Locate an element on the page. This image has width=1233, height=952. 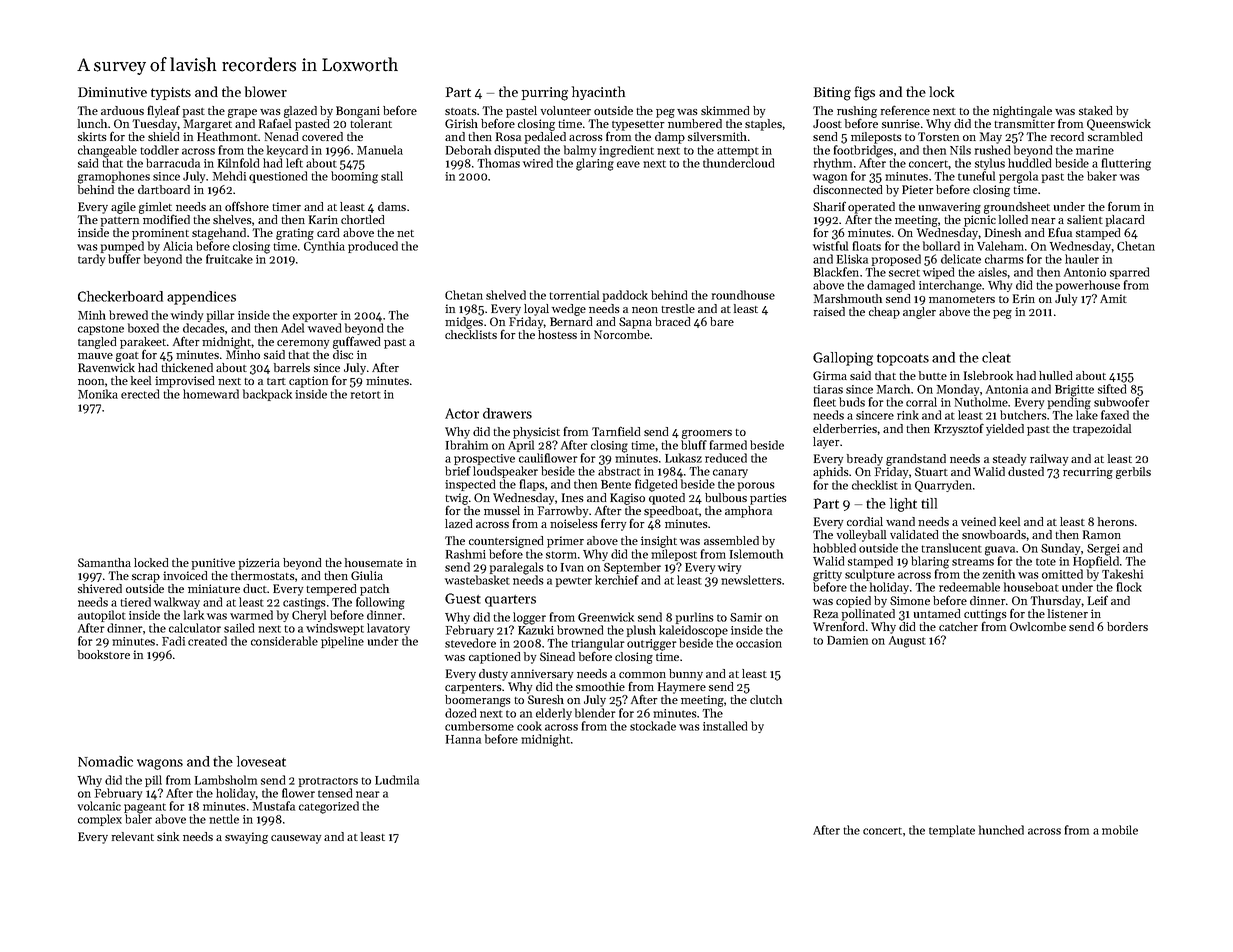
Samantha is located at coordinates (104, 562).
